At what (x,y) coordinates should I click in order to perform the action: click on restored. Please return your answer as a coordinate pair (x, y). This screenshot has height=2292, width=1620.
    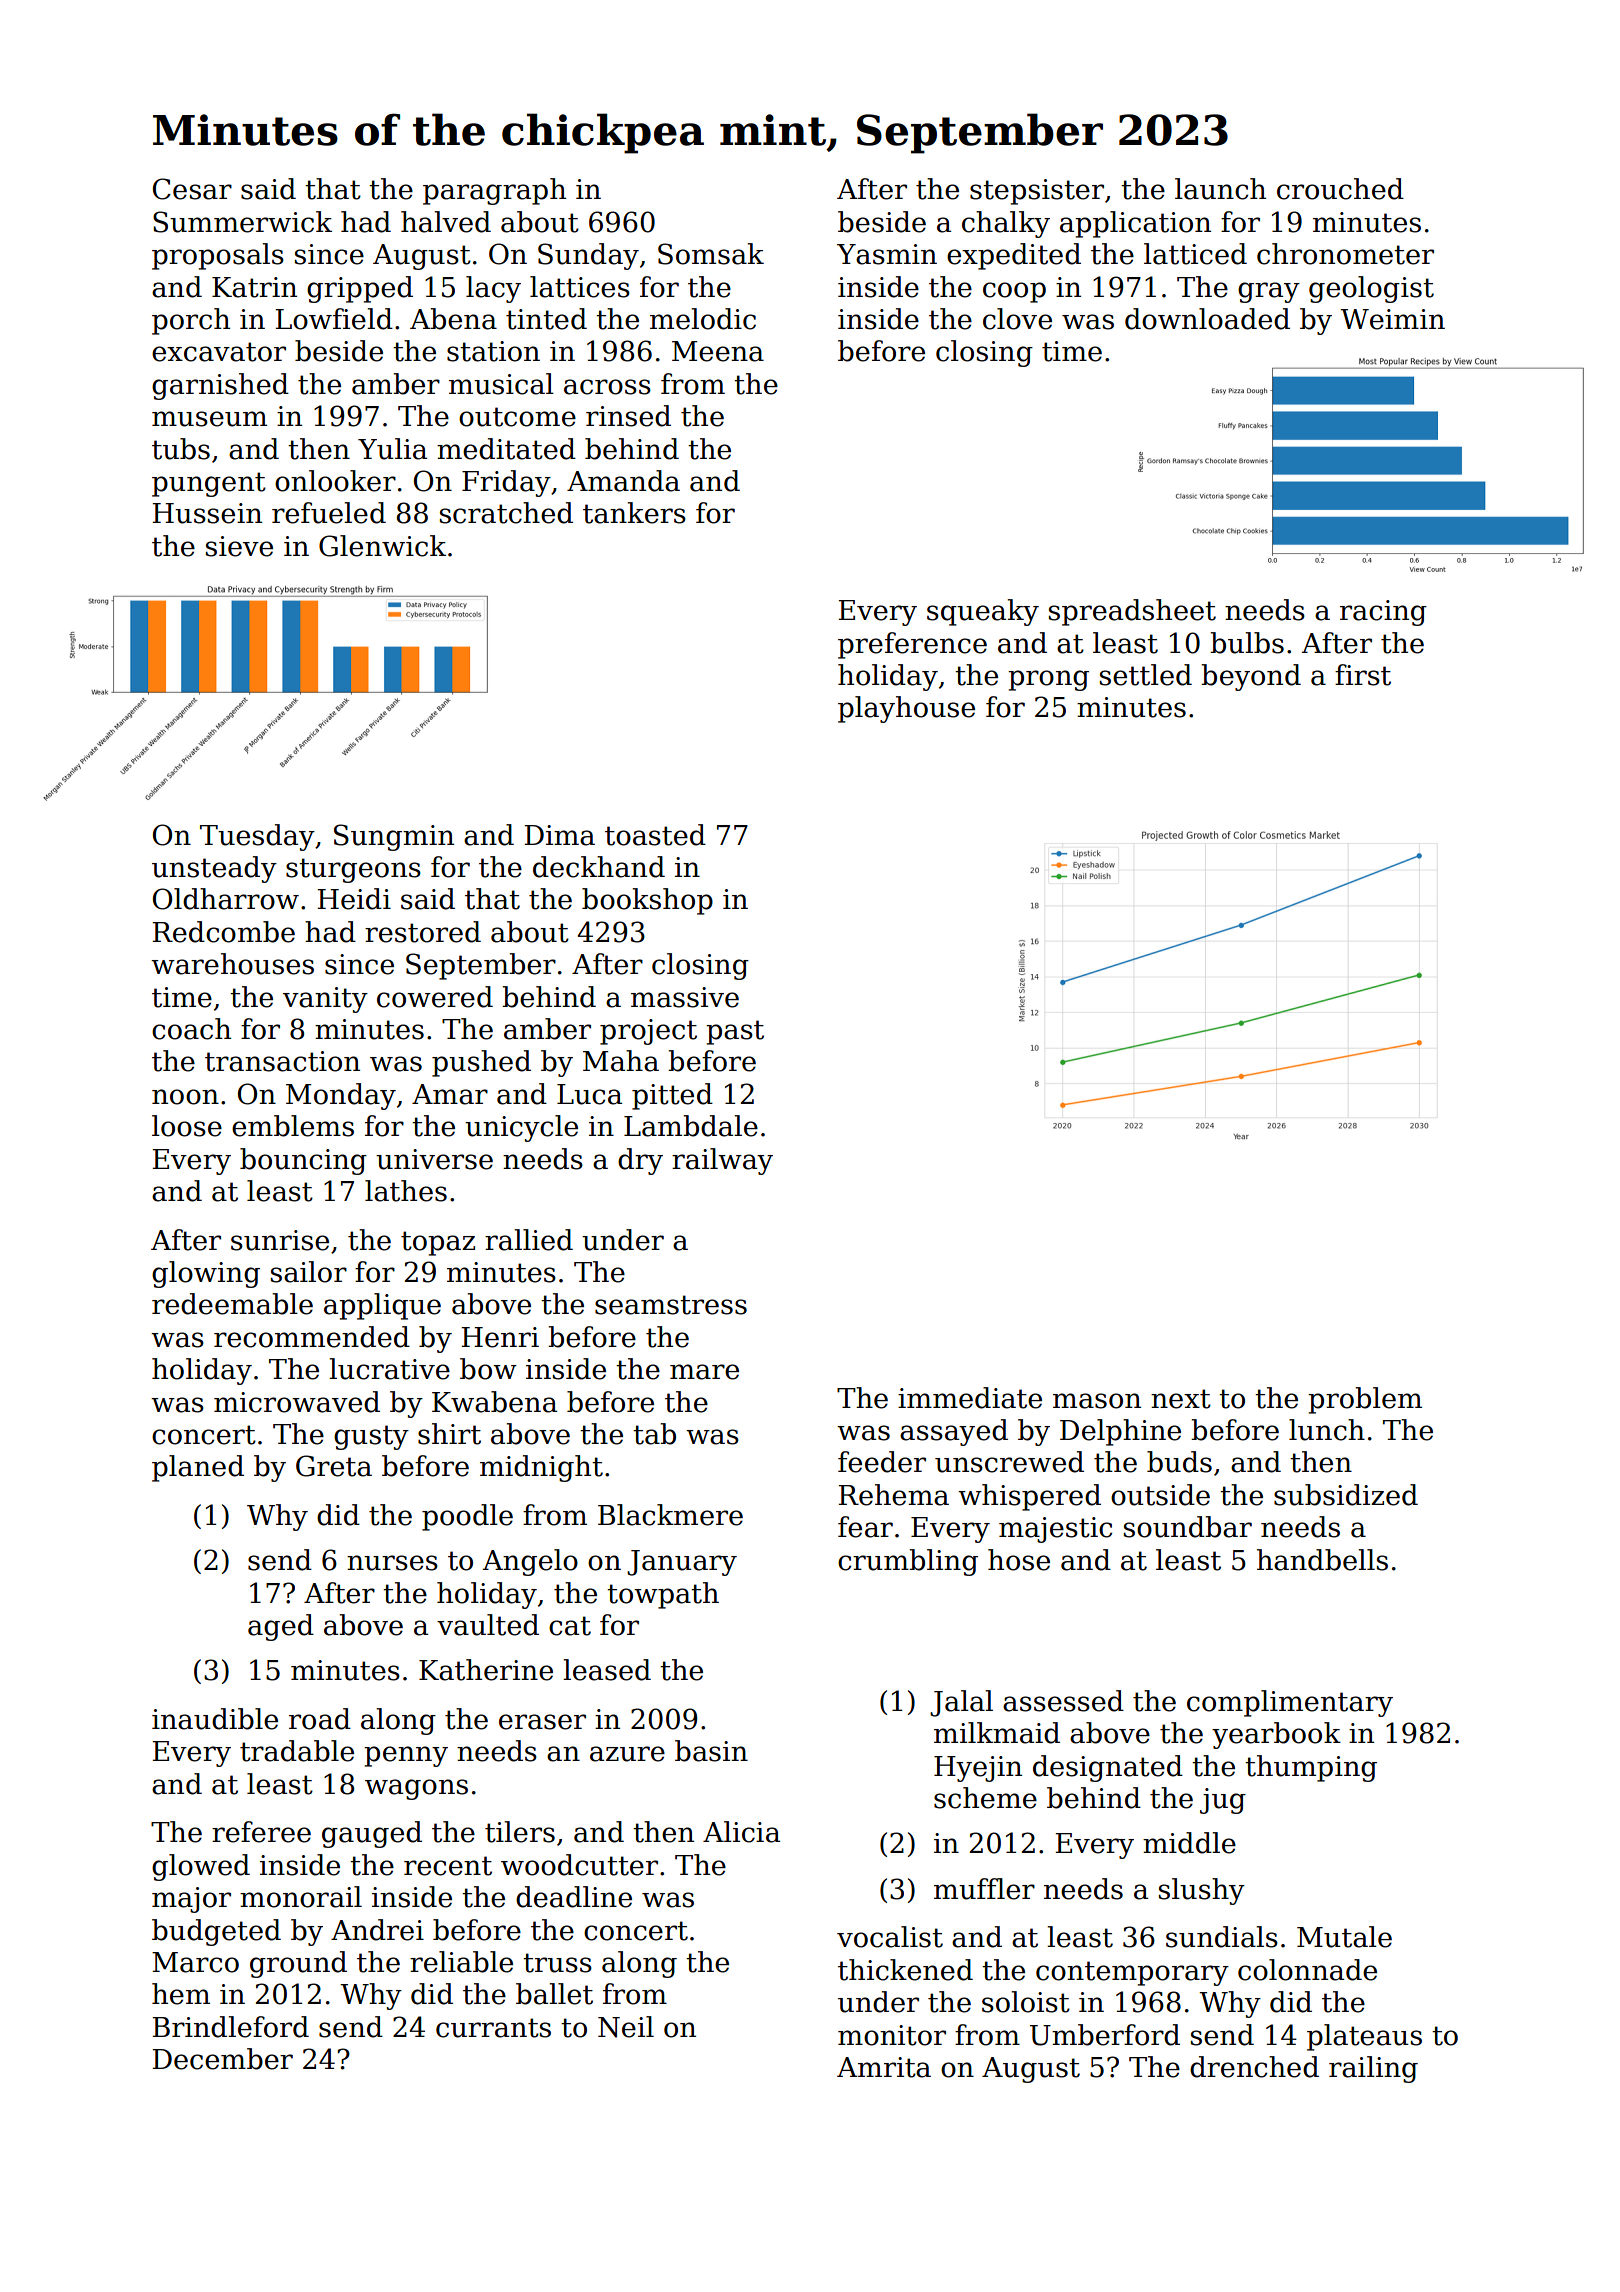
    Looking at the image, I should click on (423, 932).
